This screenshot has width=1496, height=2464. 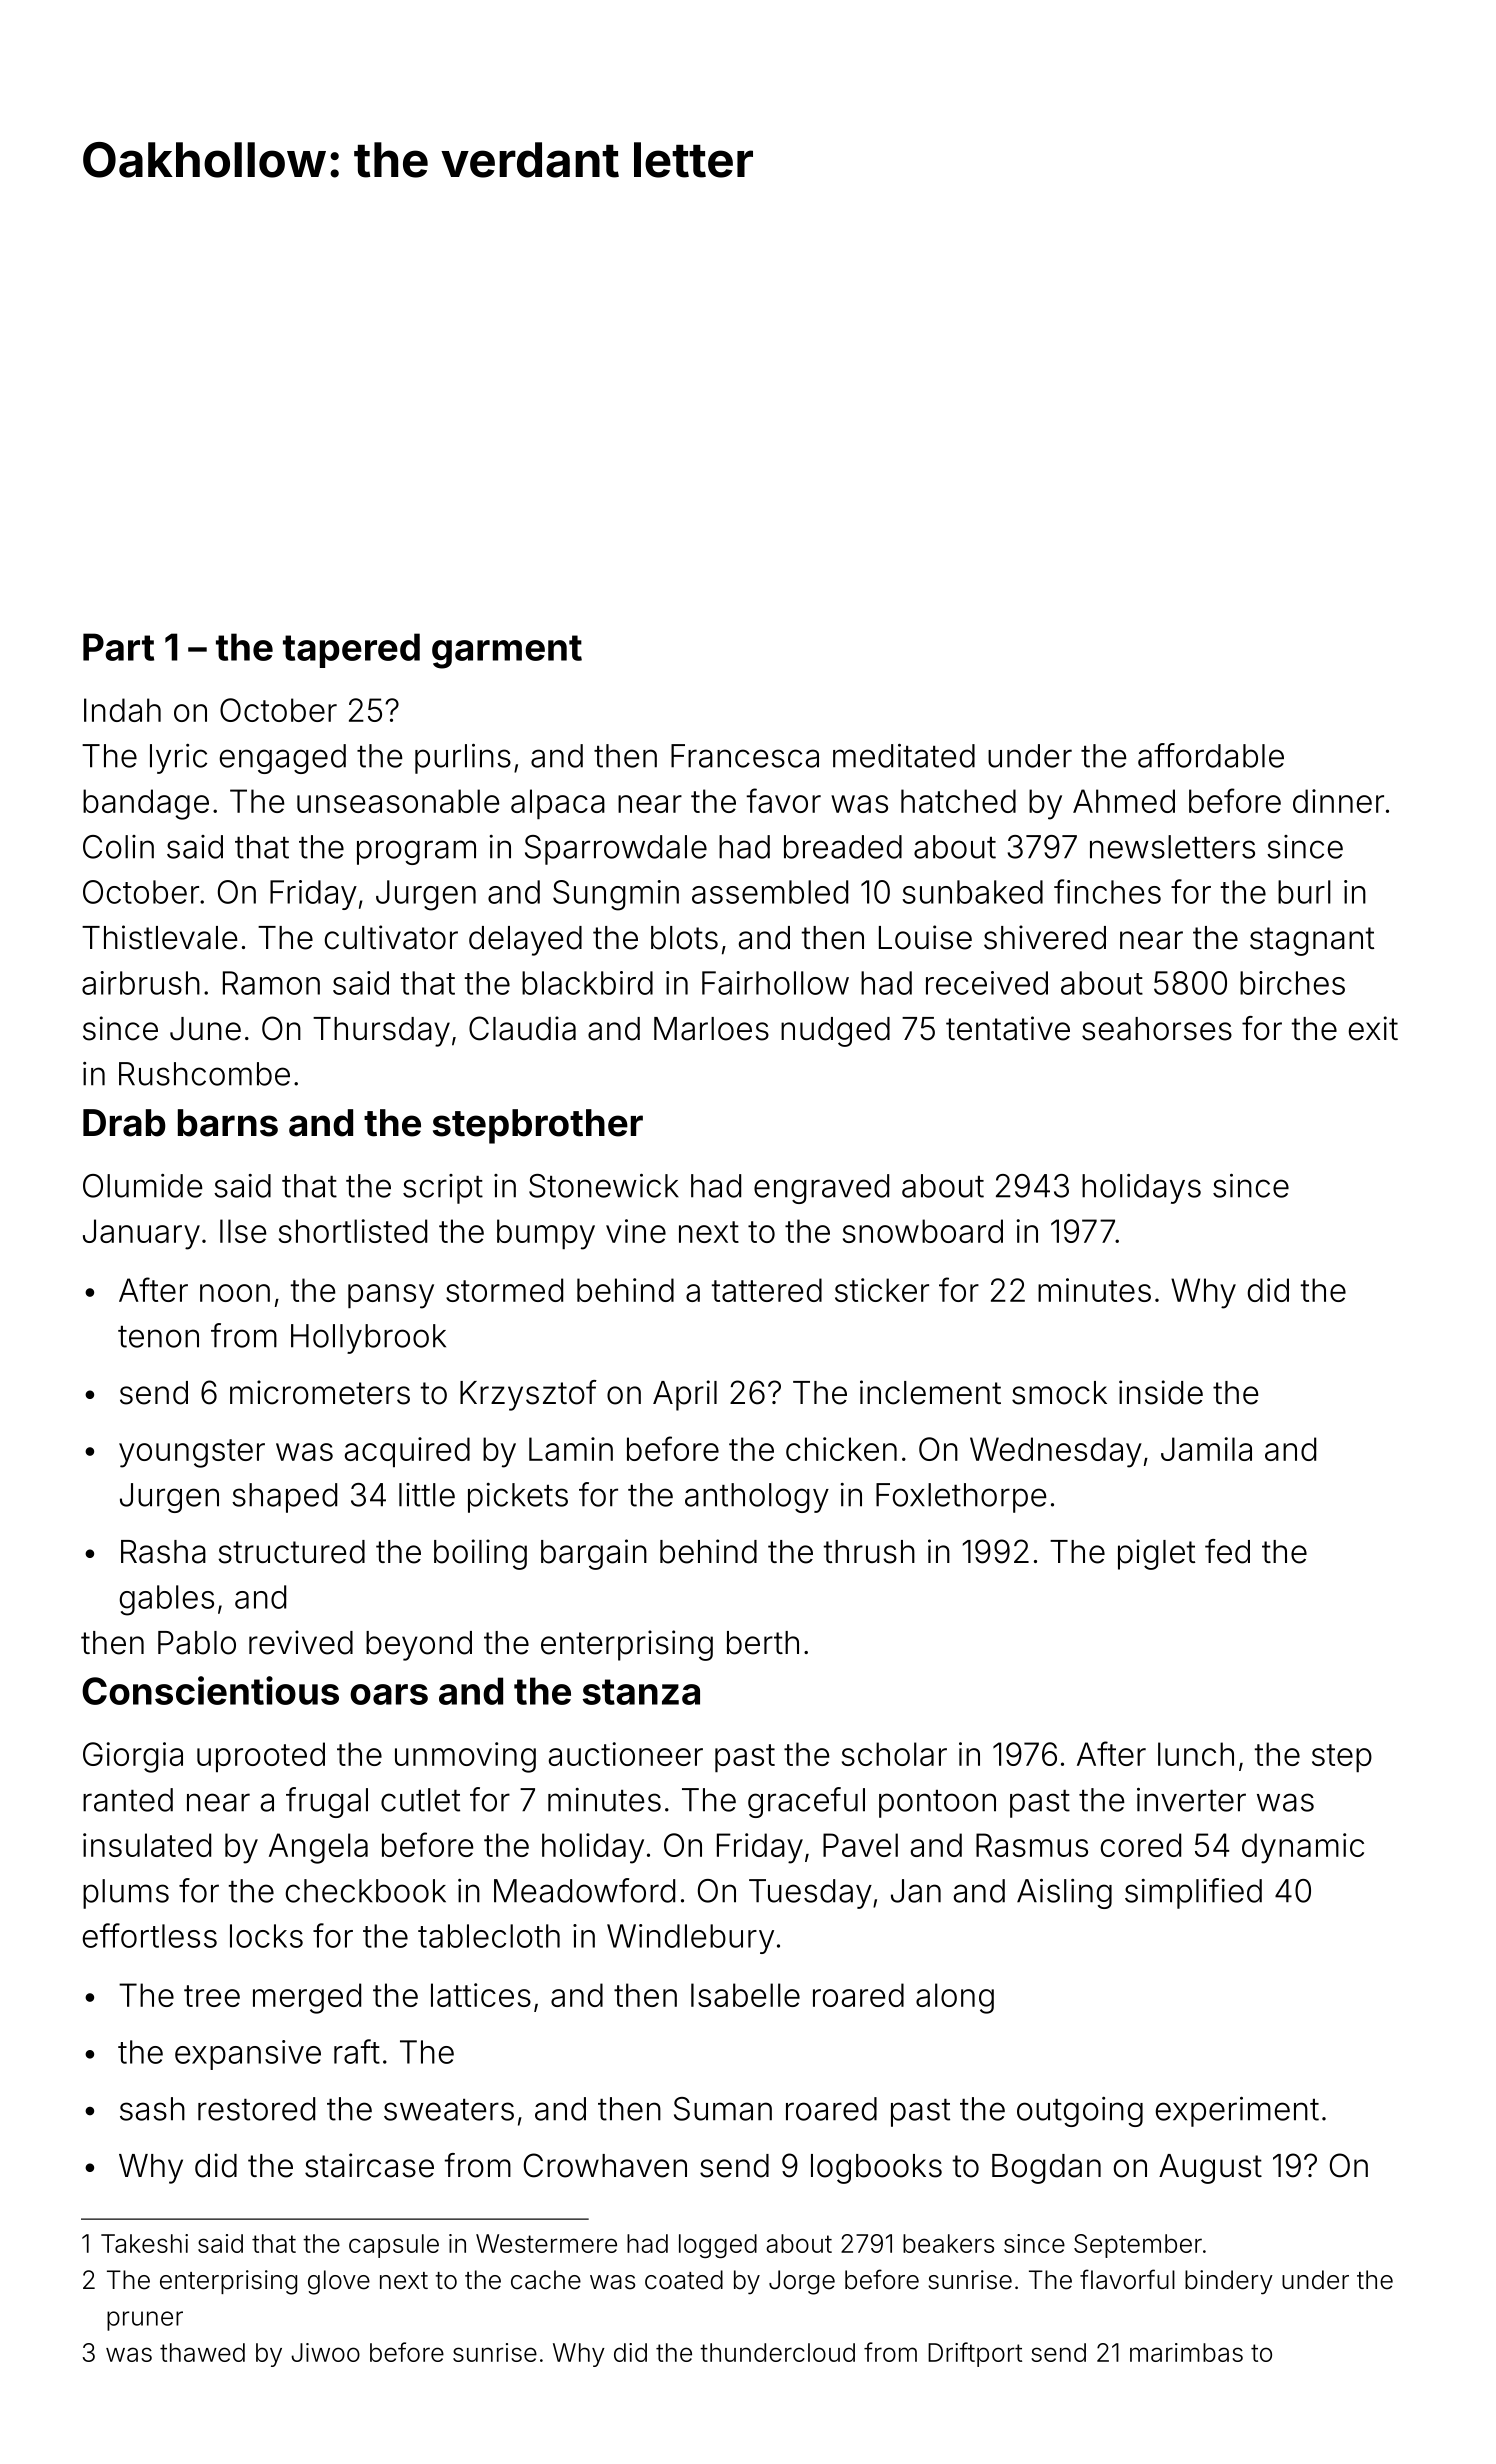 I want to click on gables, so click(x=167, y=1600).
